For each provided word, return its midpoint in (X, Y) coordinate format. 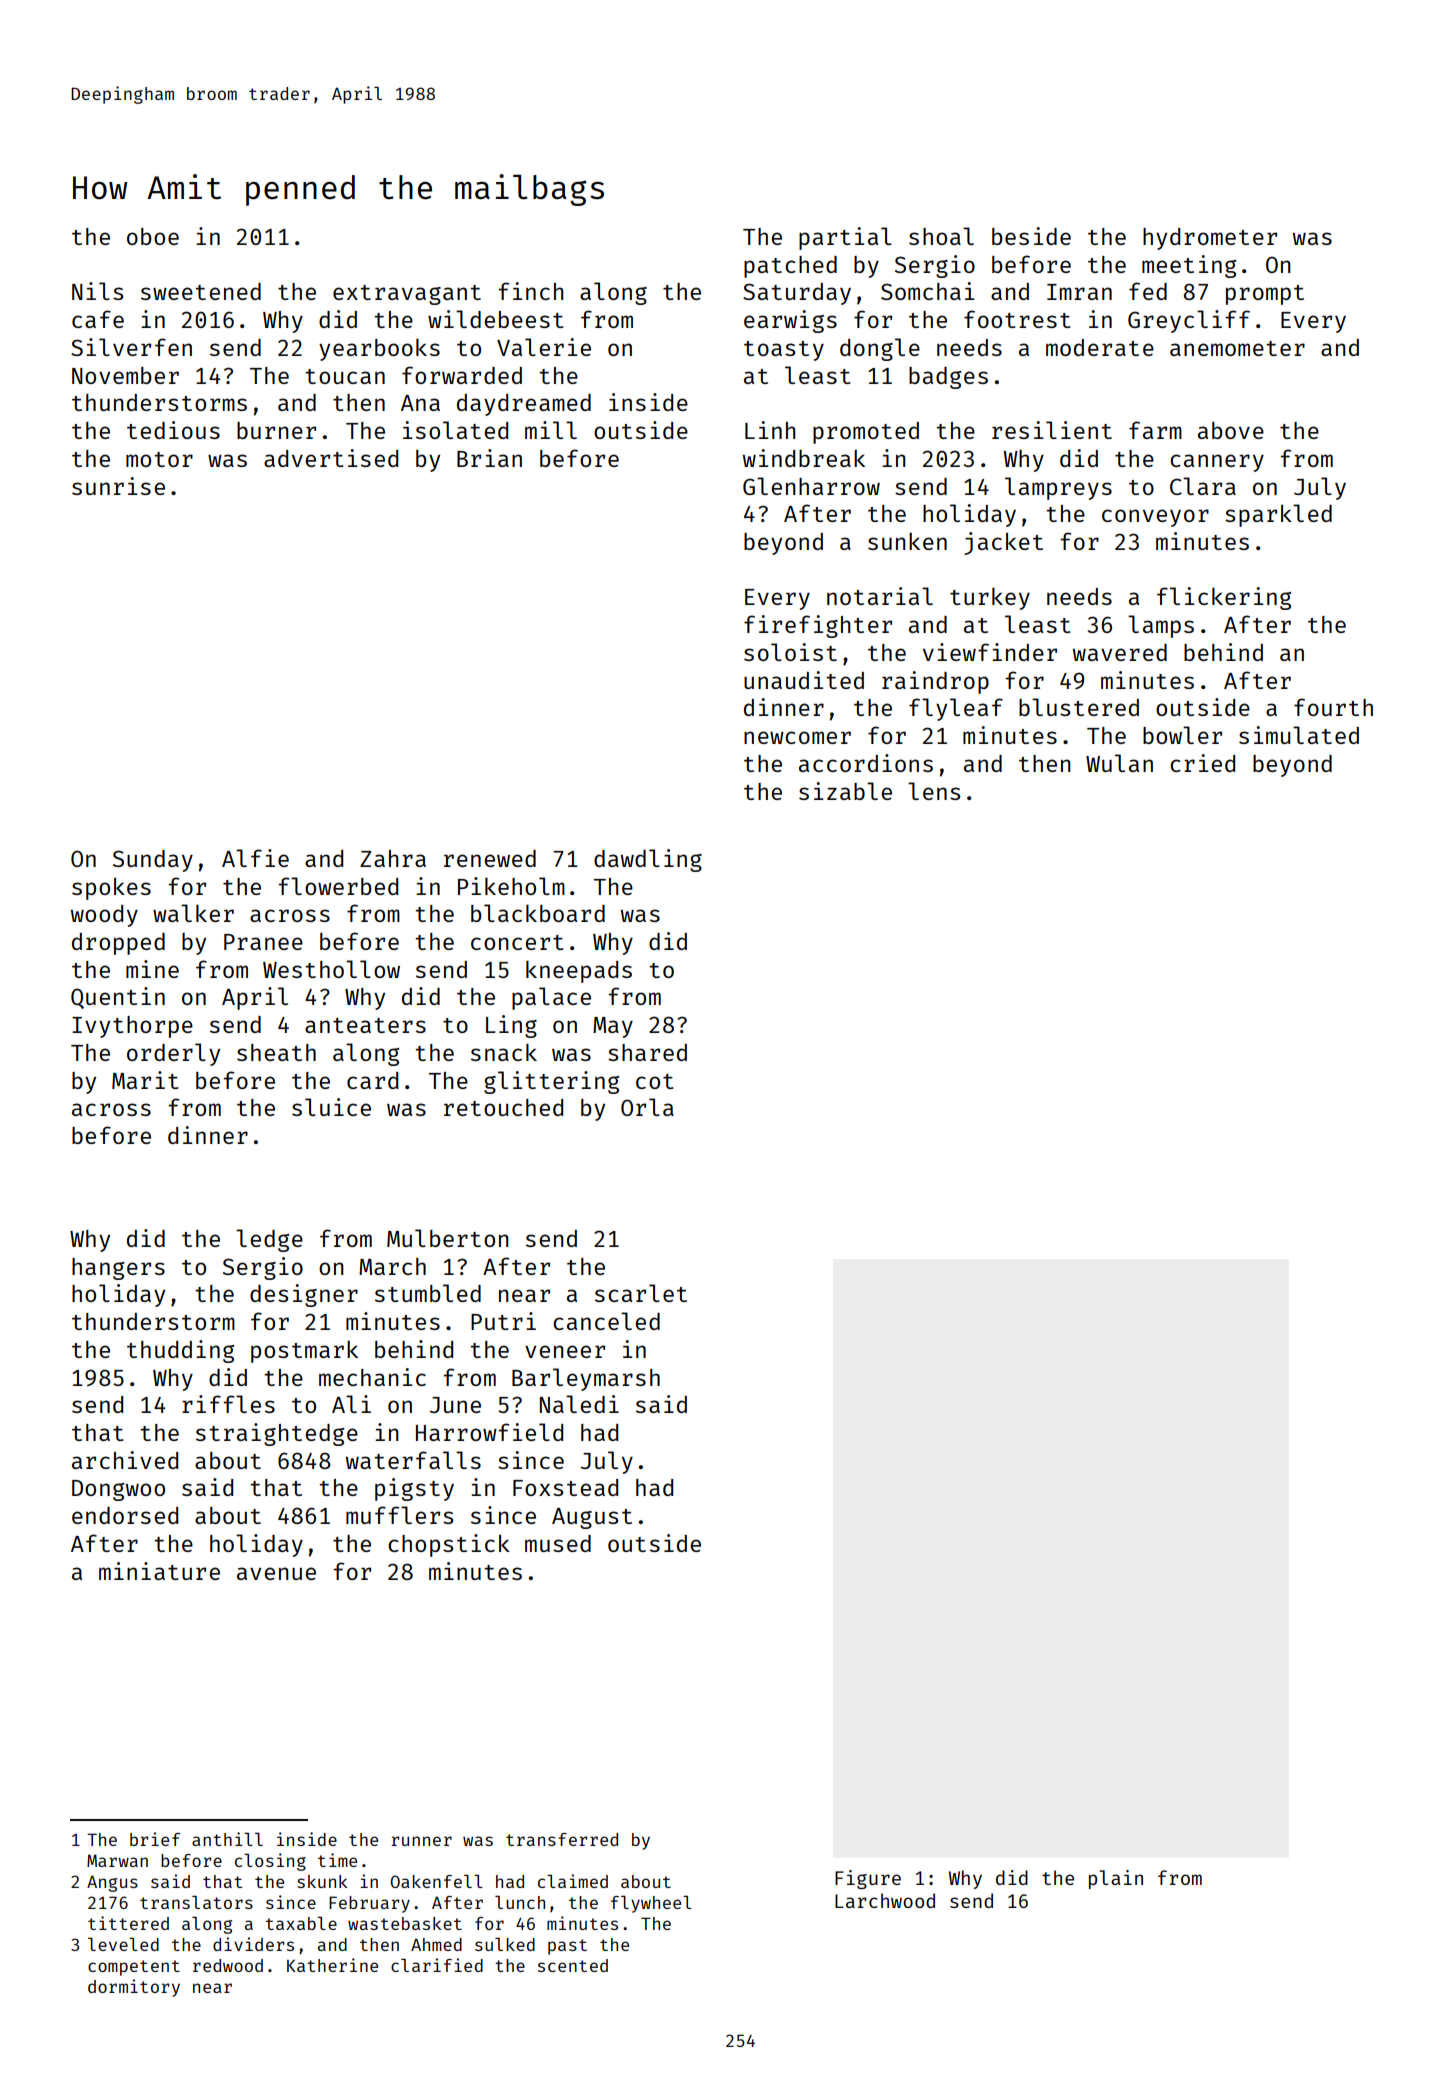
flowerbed (338, 886)
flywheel (651, 1904)
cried (1202, 763)
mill (551, 430)
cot (655, 1081)
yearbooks (379, 349)
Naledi (579, 1404)
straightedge (277, 1434)
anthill (227, 1839)
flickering (1224, 598)
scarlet (641, 1293)
